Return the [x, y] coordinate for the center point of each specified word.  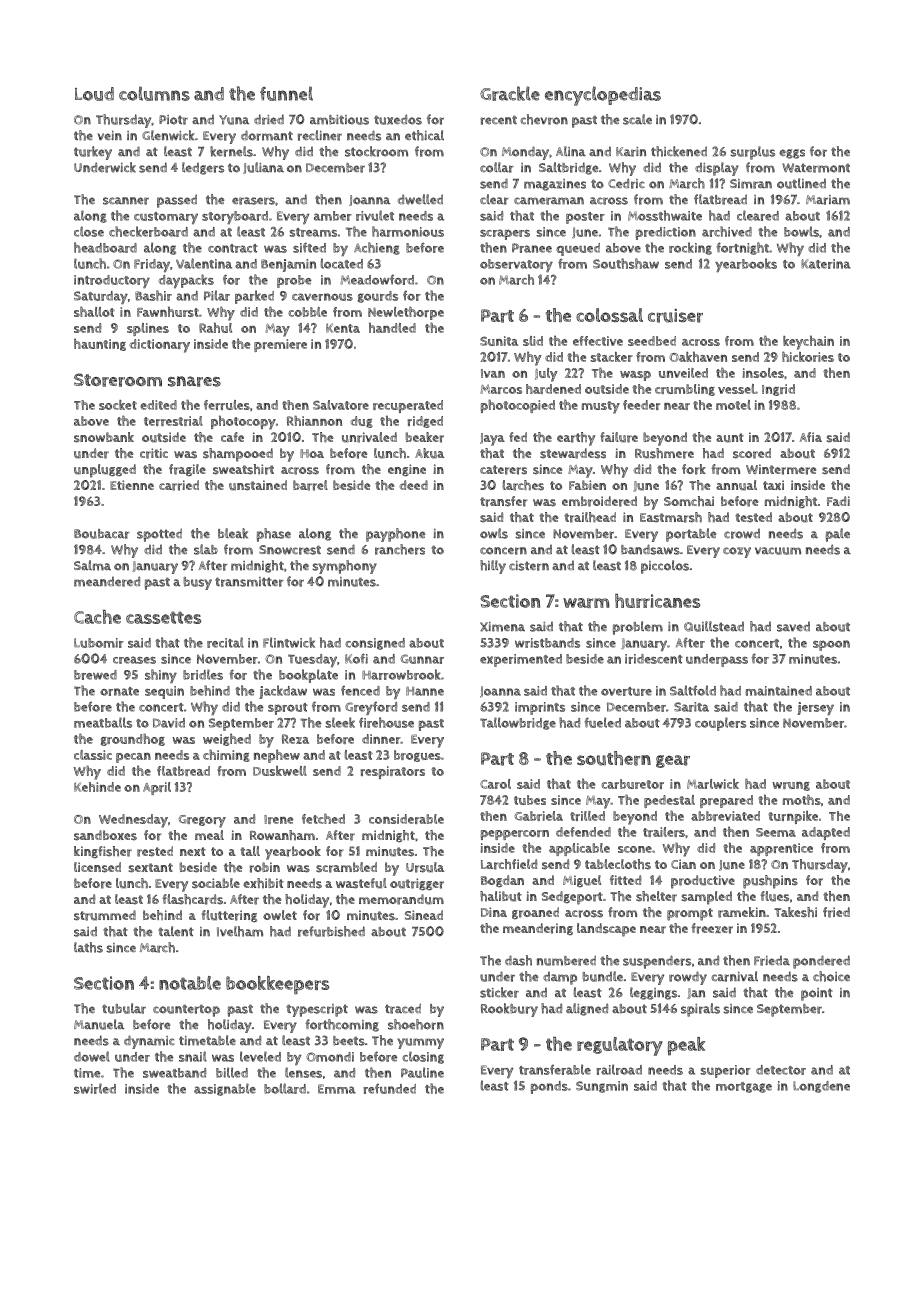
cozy [737, 552]
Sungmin [602, 1087]
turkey [93, 153]
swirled [95, 1088]
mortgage [744, 1087]
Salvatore [341, 405]
